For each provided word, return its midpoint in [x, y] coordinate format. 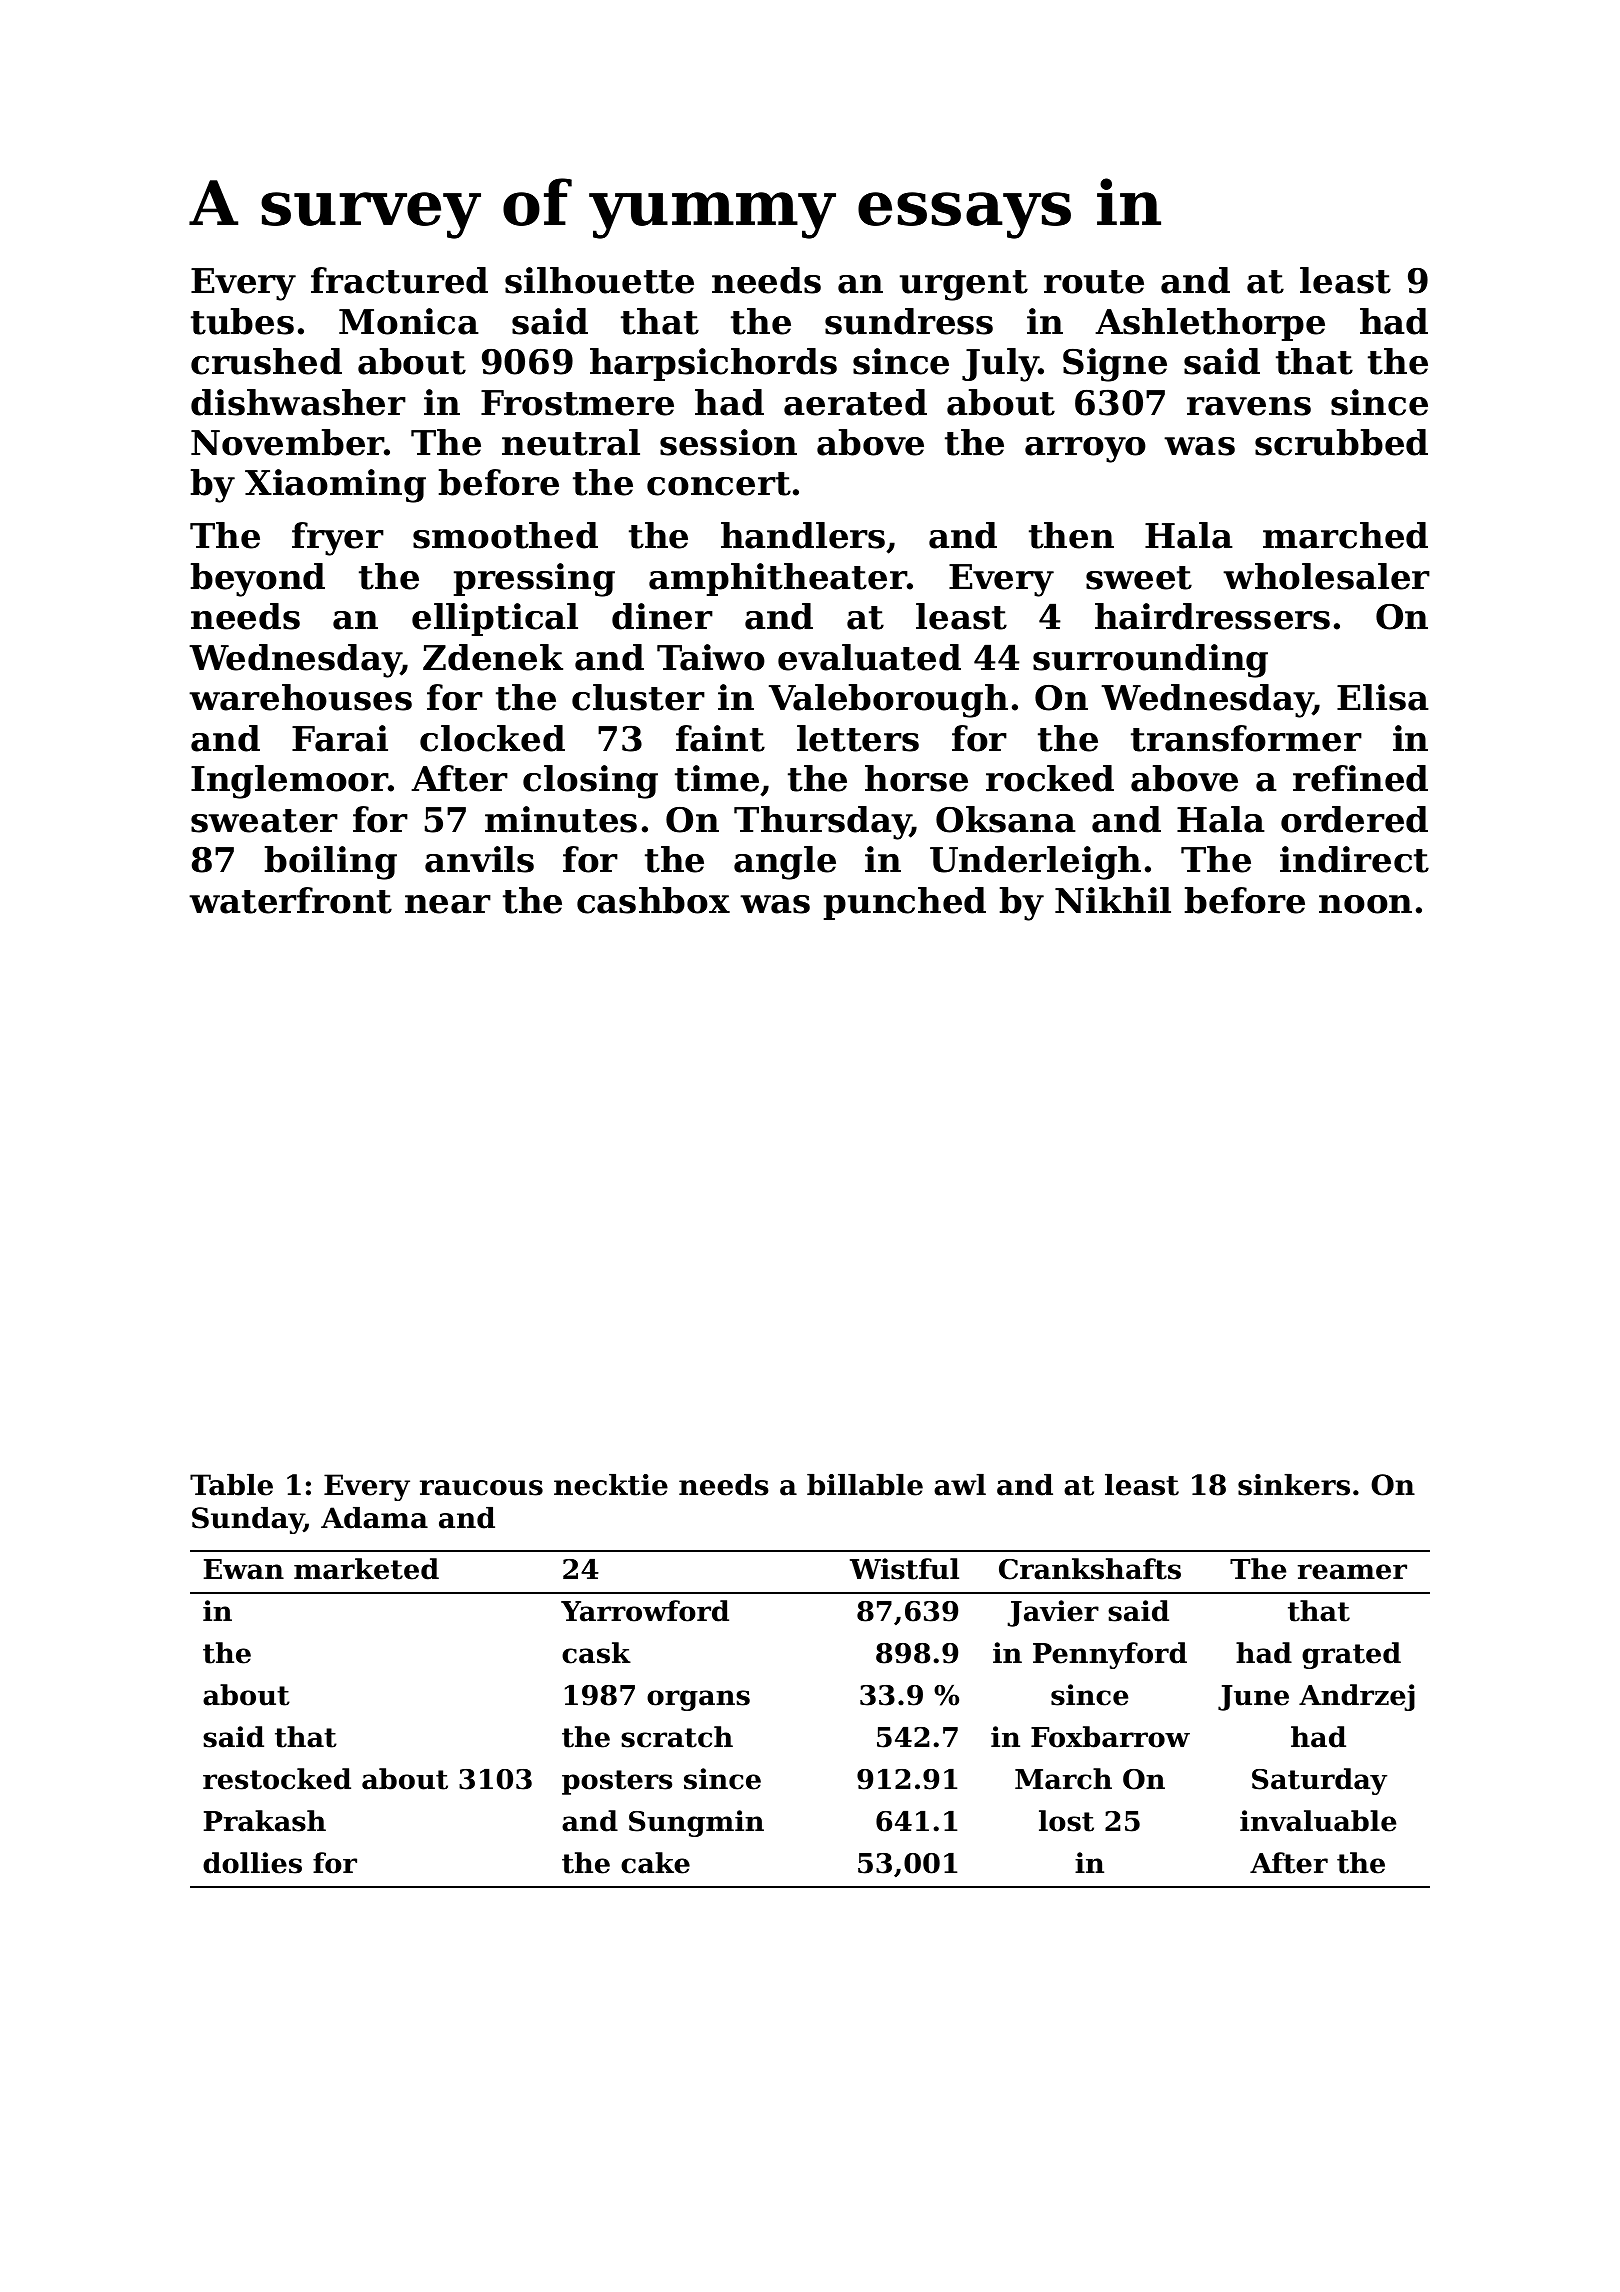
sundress [909, 321]
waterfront [290, 900]
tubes [242, 321]
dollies [252, 1863]
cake [655, 1863]
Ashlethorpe [1210, 324]
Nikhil [1113, 900]
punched [905, 903]
